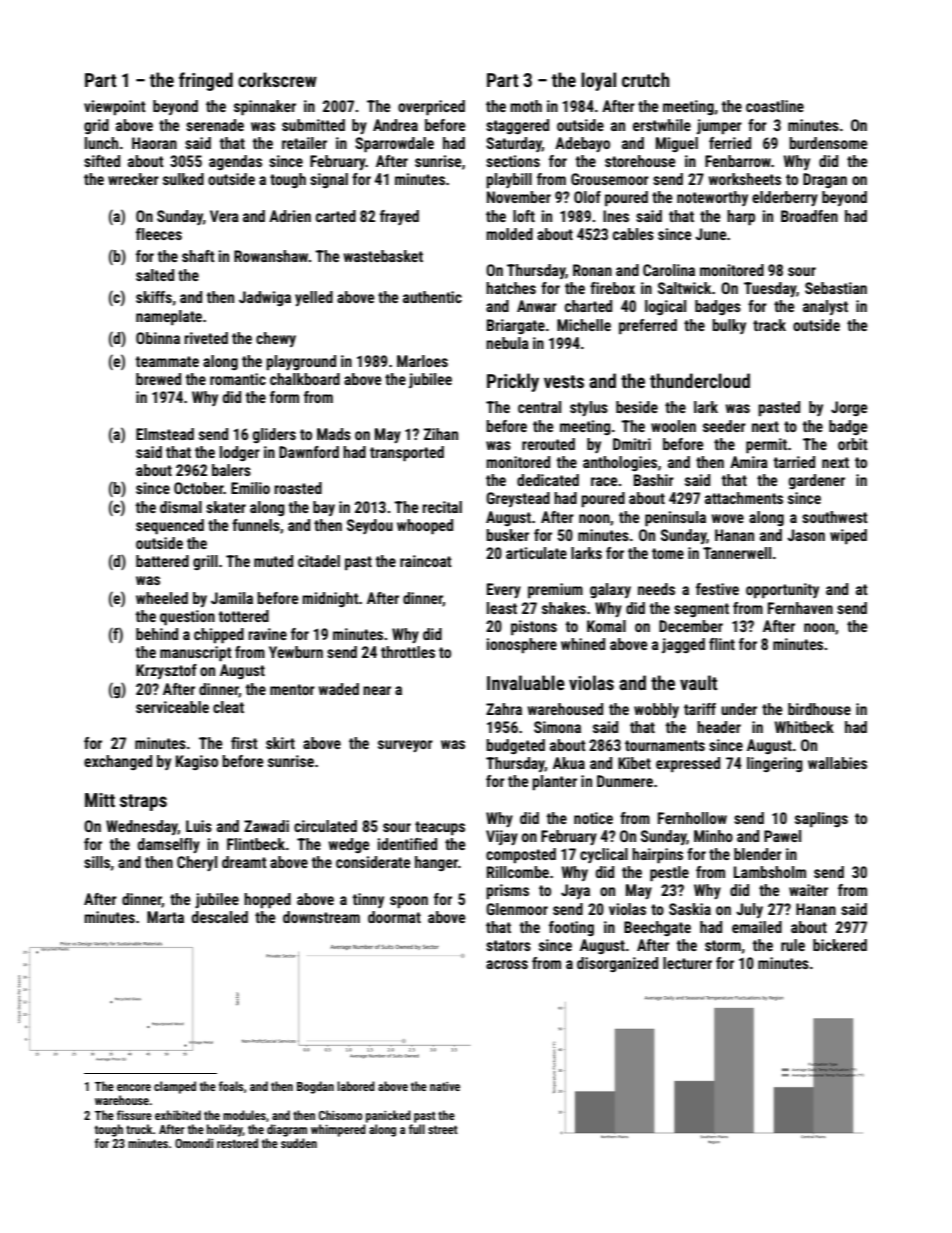 The image size is (952, 1233). I want to click on Every, so click(504, 590).
